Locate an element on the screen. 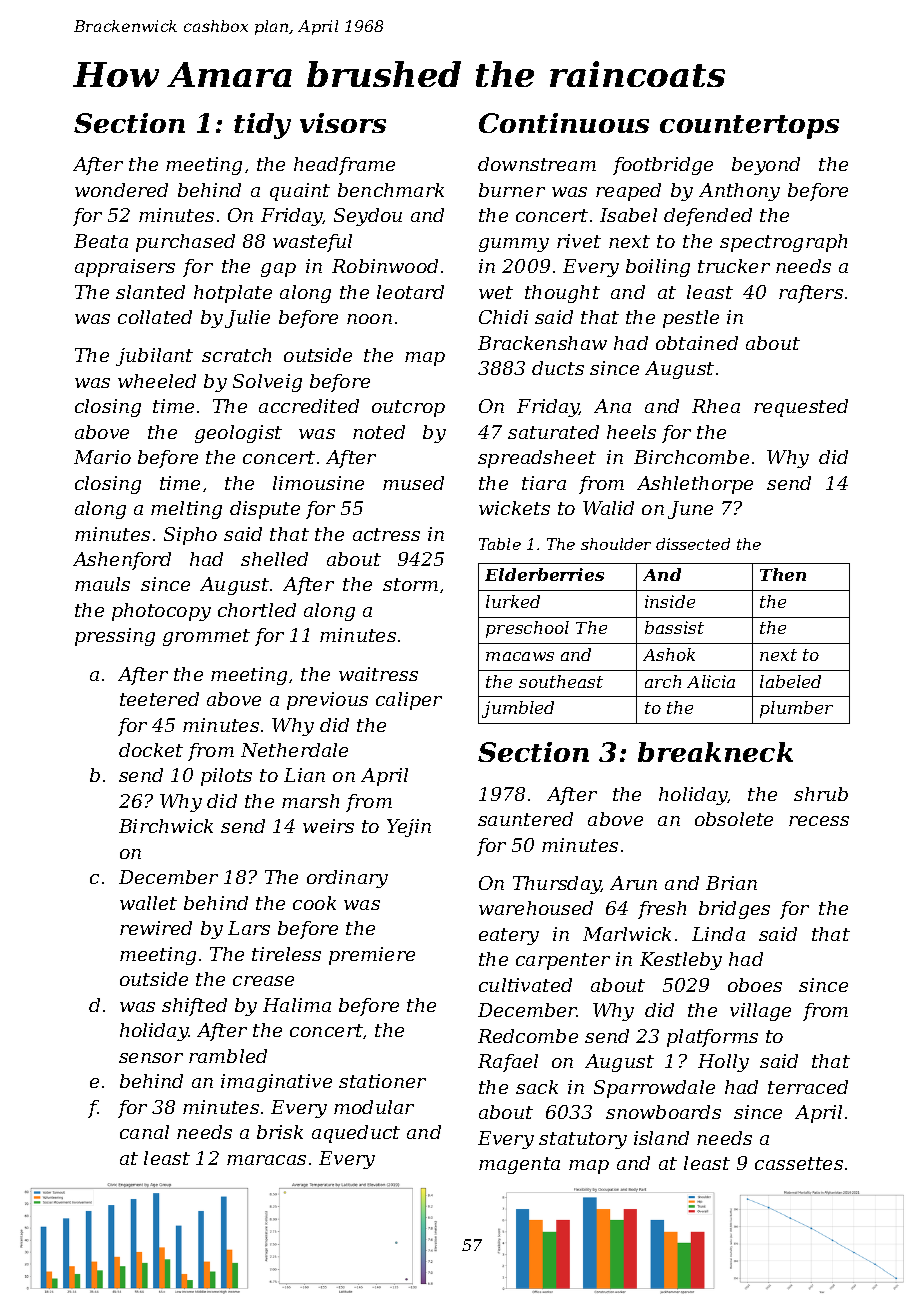 The width and height of the screenshot is (924, 1314). countertops is located at coordinates (749, 127).
